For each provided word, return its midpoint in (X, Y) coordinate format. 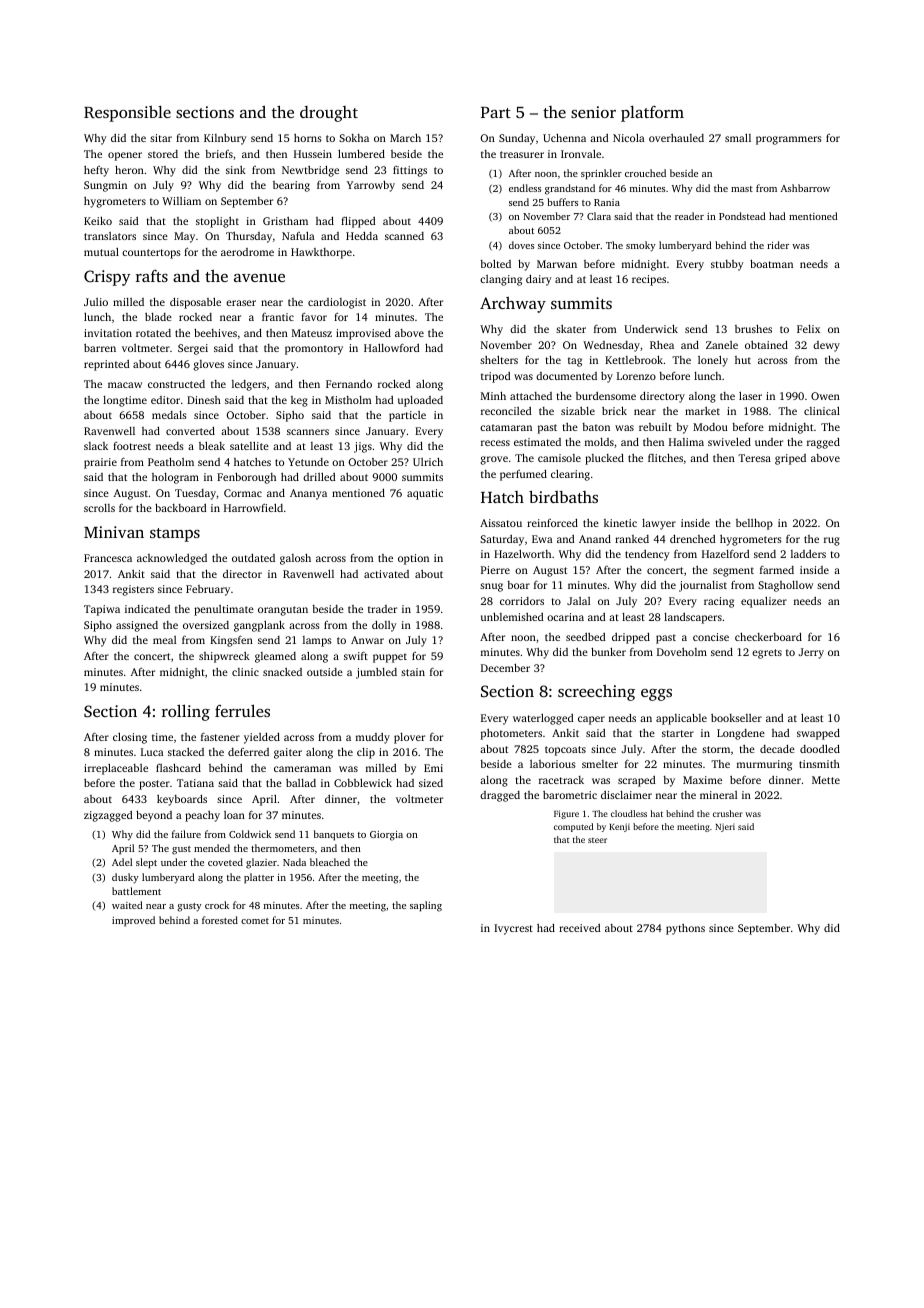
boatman (771, 264)
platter (259, 878)
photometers (511, 734)
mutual (101, 252)
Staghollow (785, 586)
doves (521, 245)
